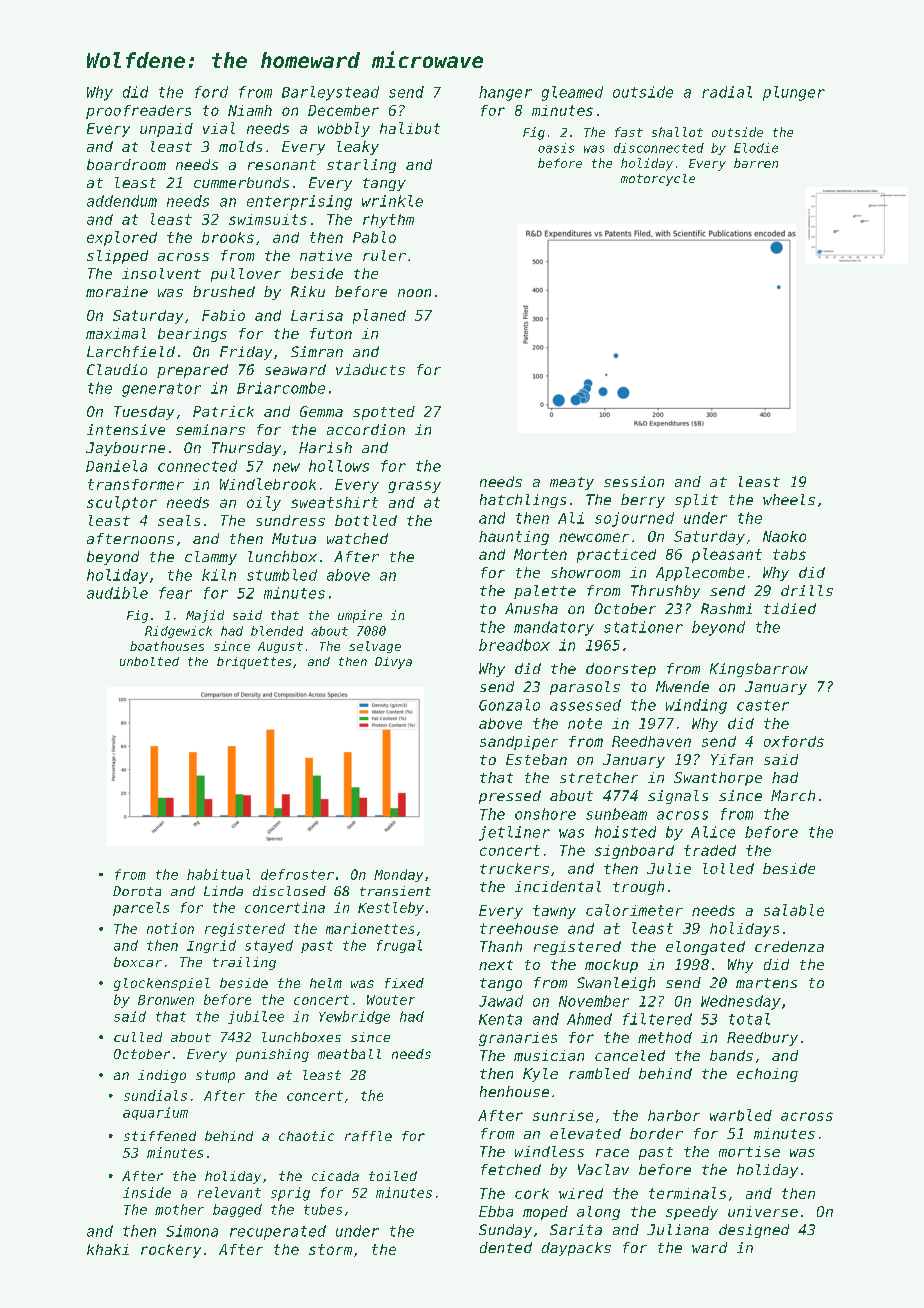 This page has height=1308, width=924. I want to click on barren, so click(756, 163).
